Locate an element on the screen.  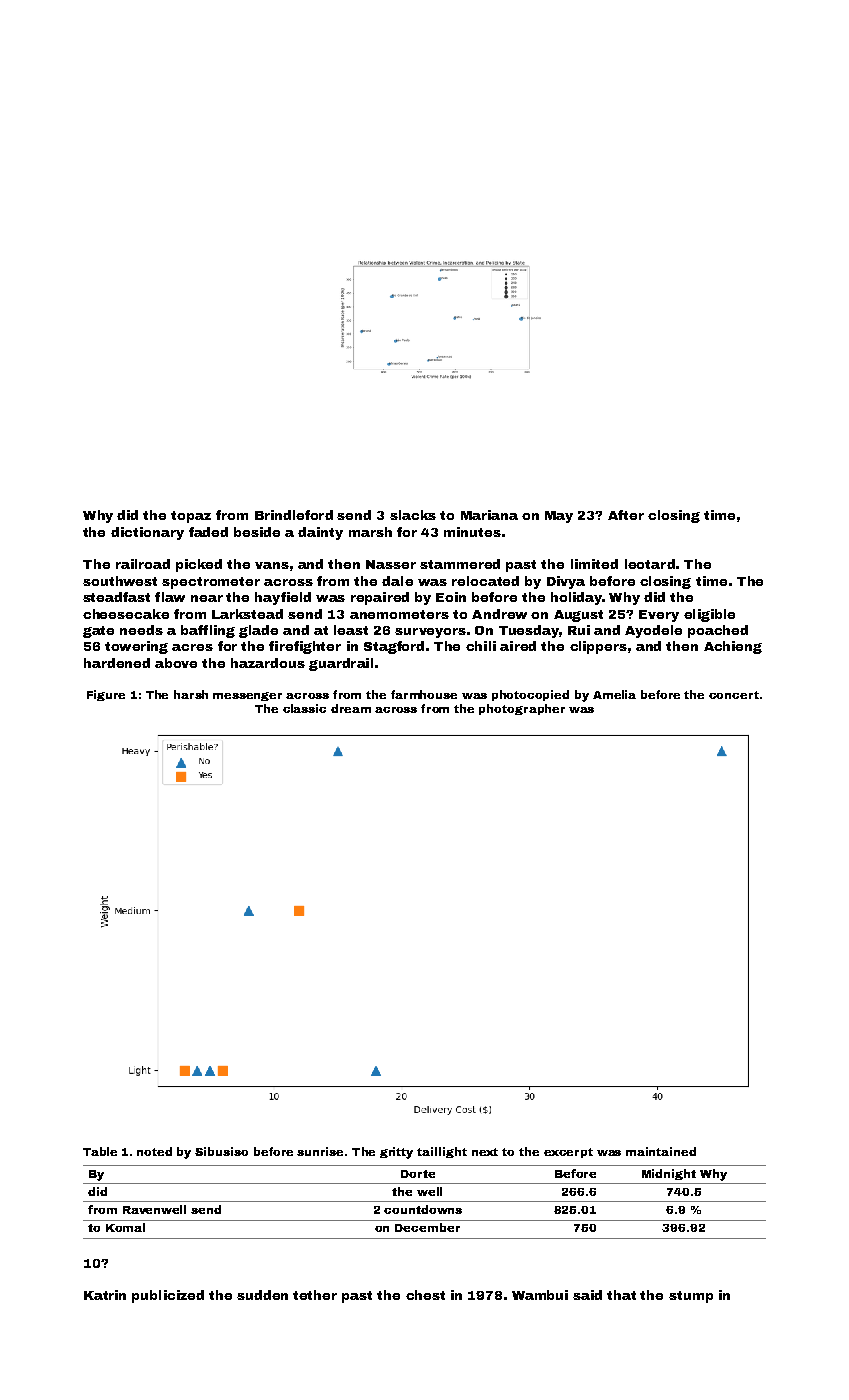
Table is located at coordinates (100, 1151).
